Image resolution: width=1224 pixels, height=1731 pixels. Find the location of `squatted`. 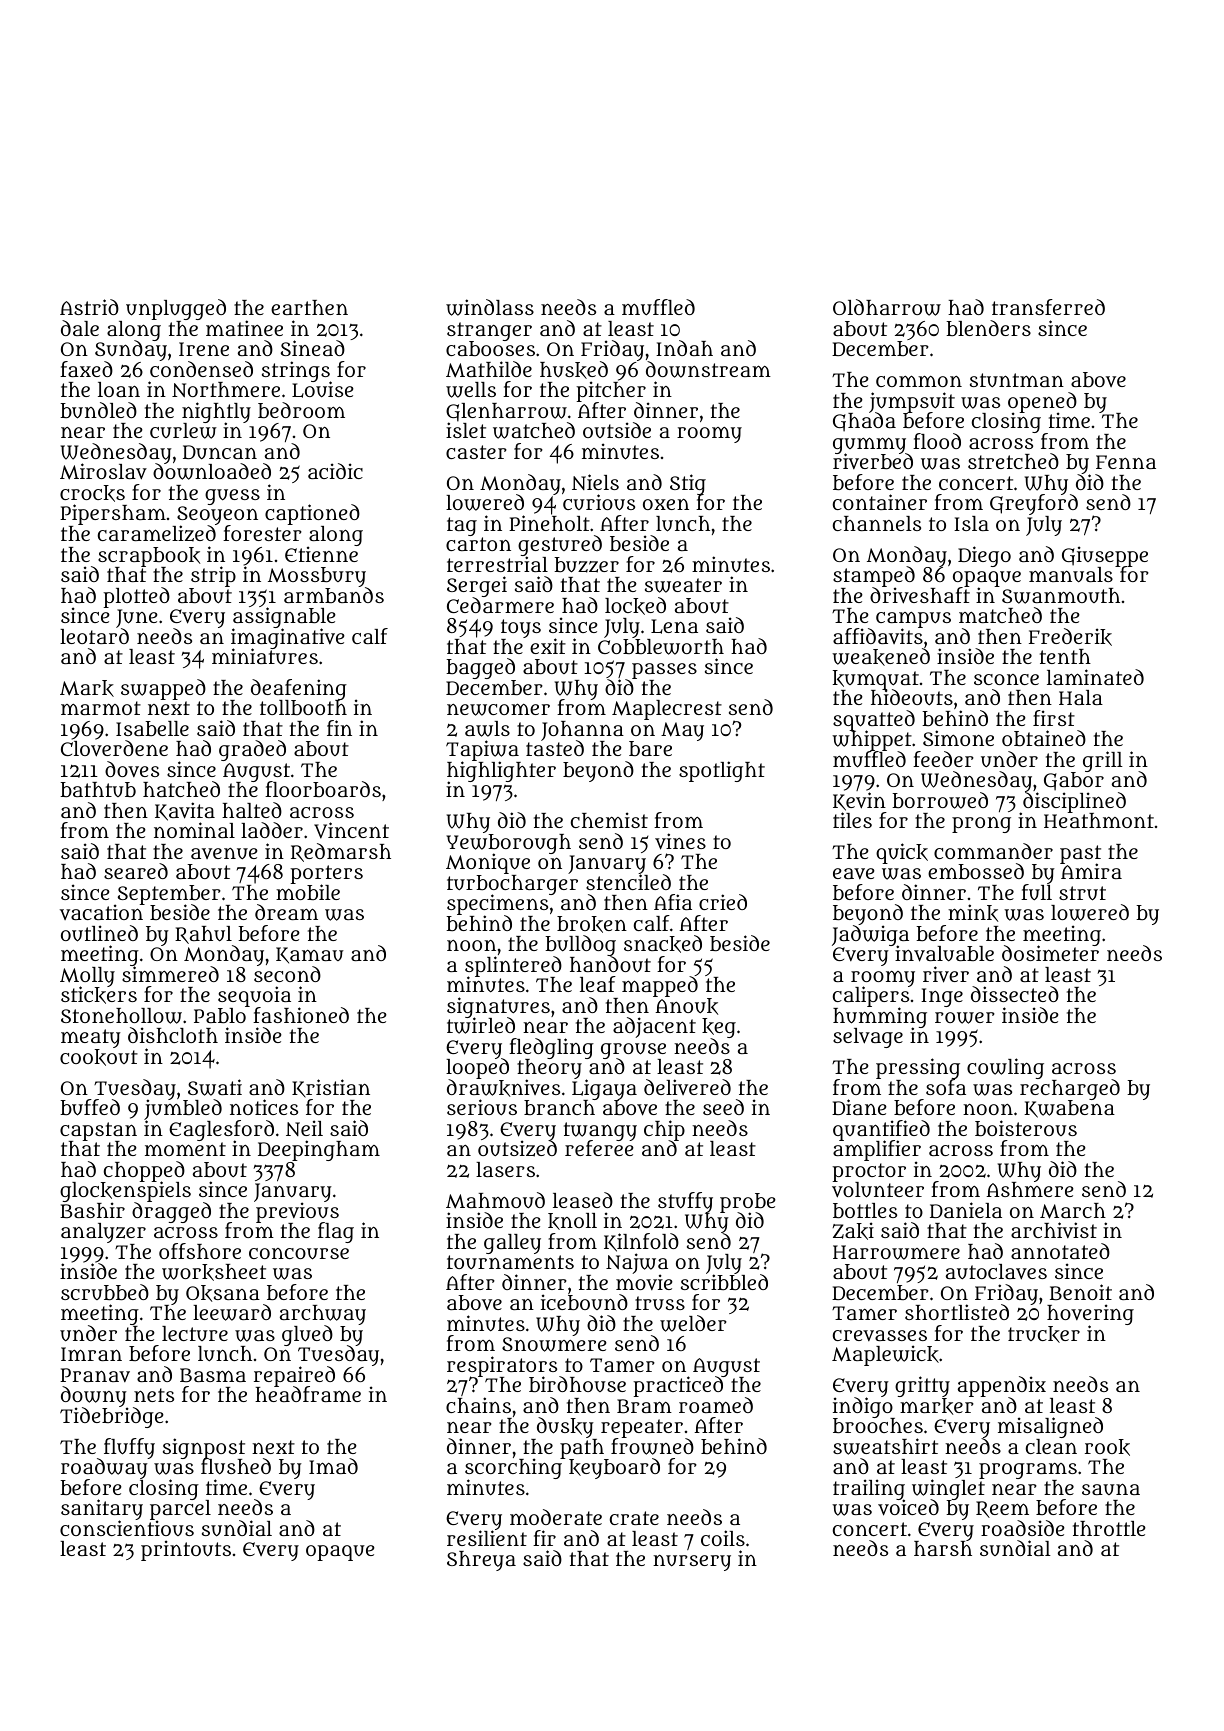

squatted is located at coordinates (874, 720).
